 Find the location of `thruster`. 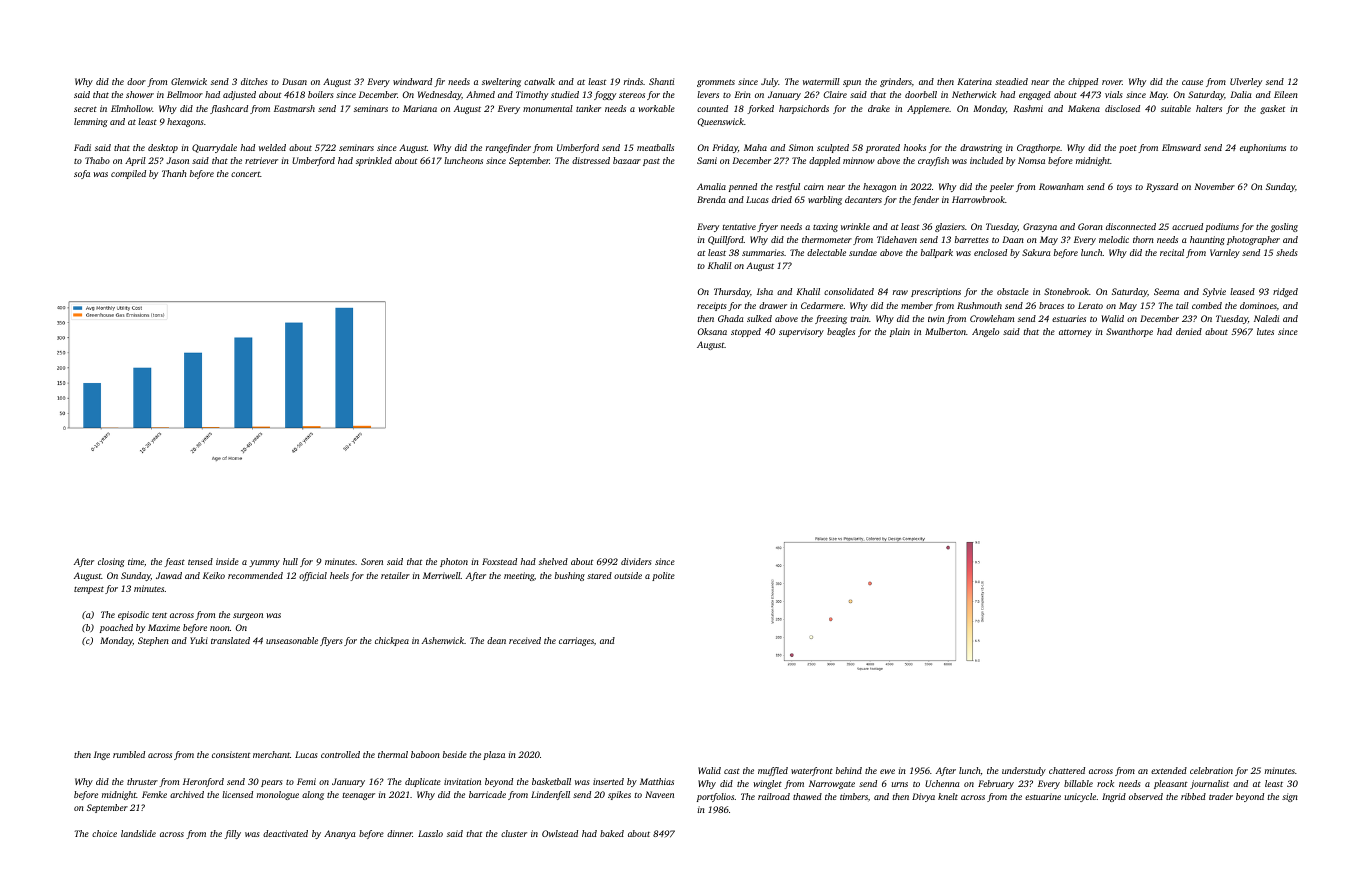

thruster is located at coordinates (142, 781).
